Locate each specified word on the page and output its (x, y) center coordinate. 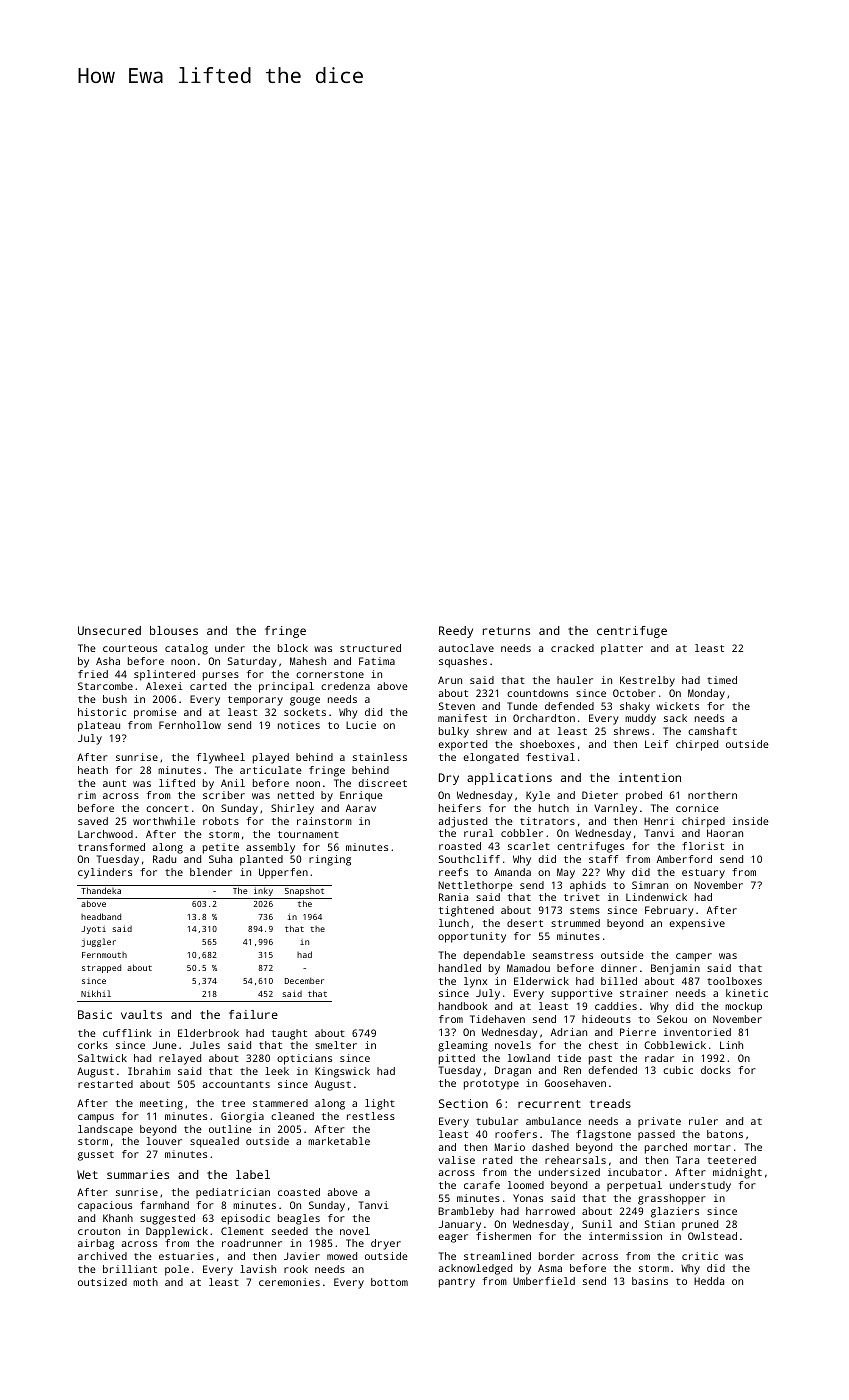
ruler (703, 1121)
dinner (619, 968)
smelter (336, 1045)
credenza (345, 686)
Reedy (456, 632)
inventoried (697, 1032)
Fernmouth (104, 955)
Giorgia (242, 1117)
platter (622, 649)
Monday (706, 694)
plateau (99, 726)
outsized (102, 1282)
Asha (108, 661)
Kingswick (342, 1072)
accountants (236, 1084)
